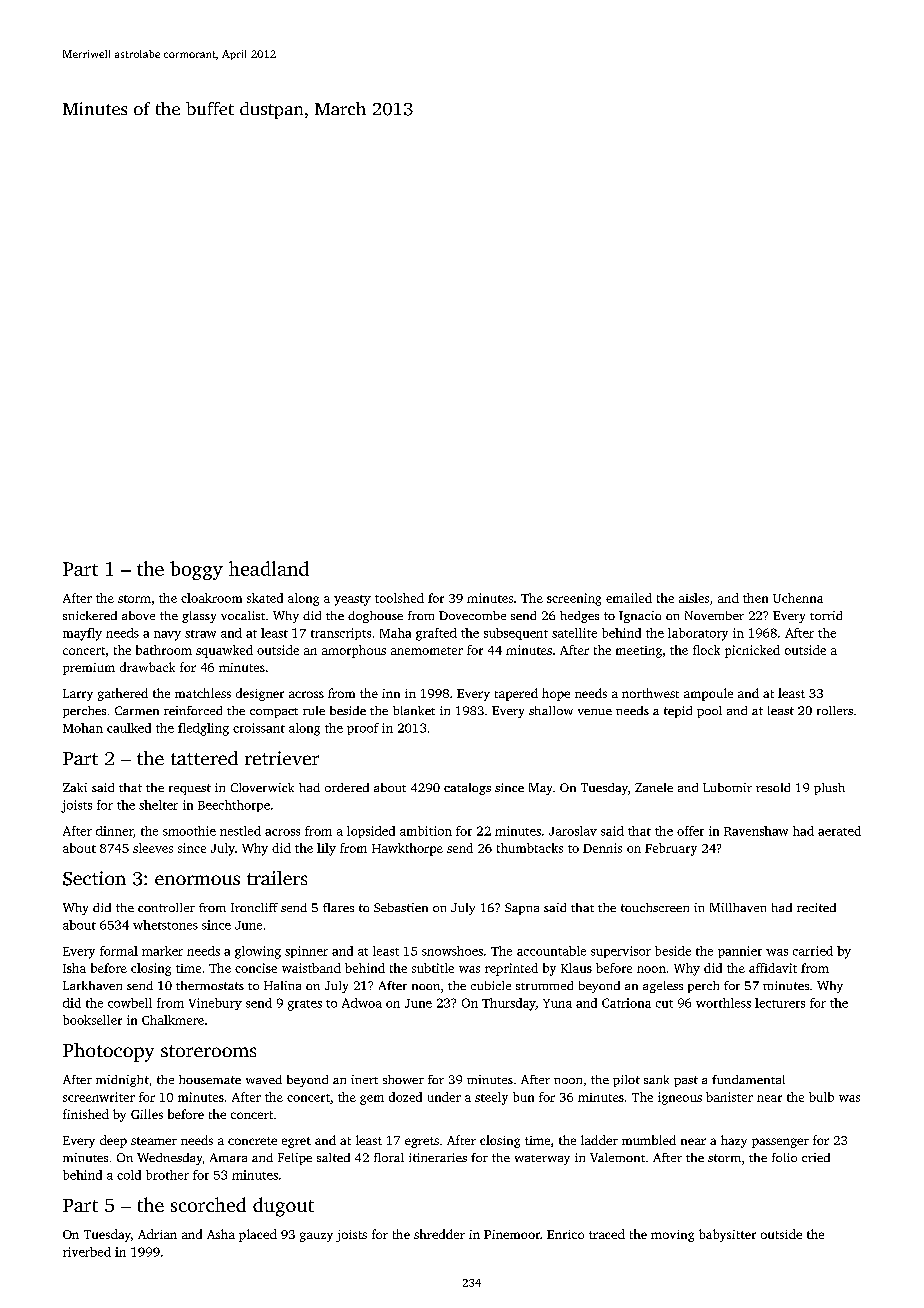 The image size is (924, 1308). I want to click on pool, so click(709, 712).
